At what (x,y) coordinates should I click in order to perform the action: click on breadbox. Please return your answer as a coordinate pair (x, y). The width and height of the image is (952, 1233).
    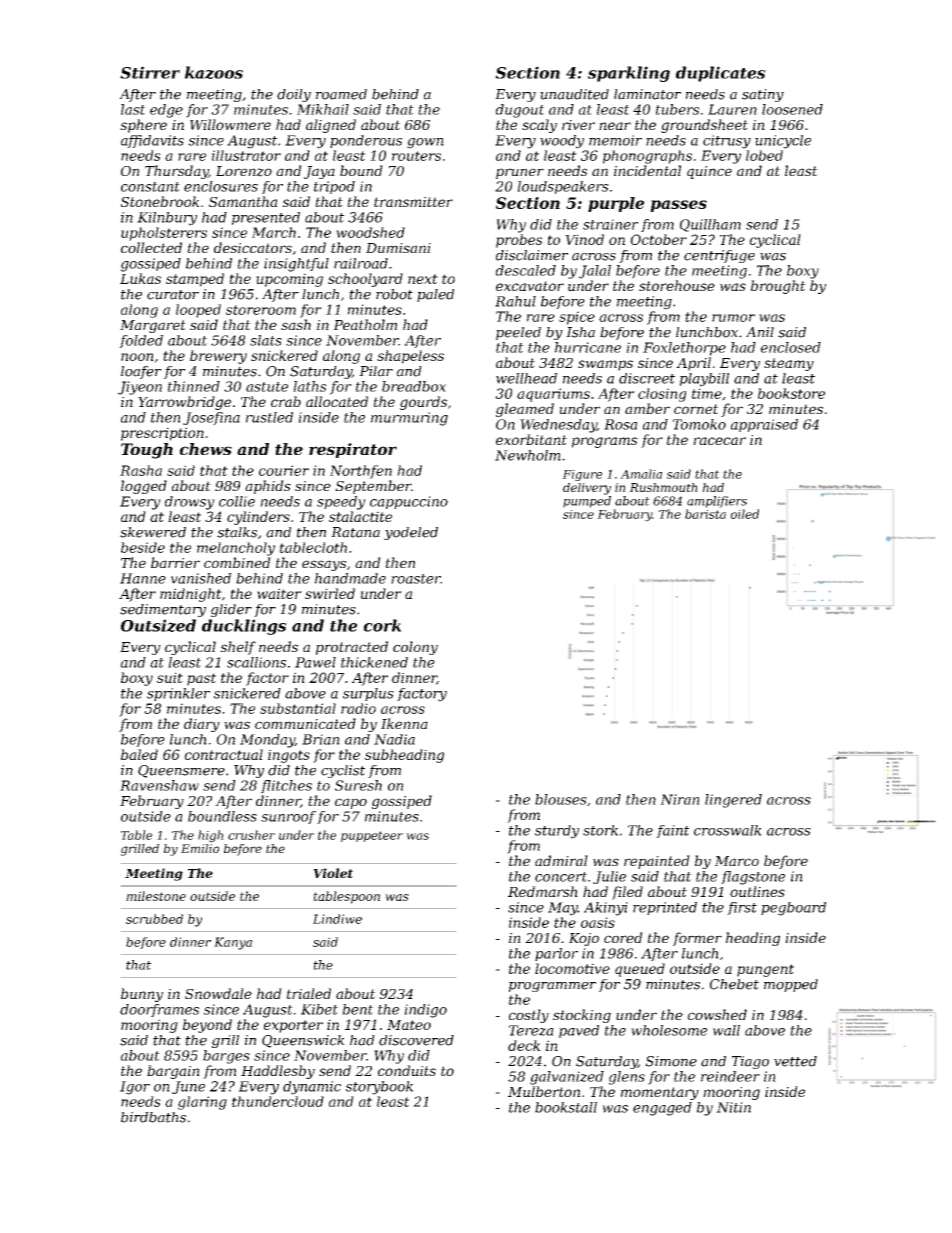
    Looking at the image, I should click on (414, 386).
